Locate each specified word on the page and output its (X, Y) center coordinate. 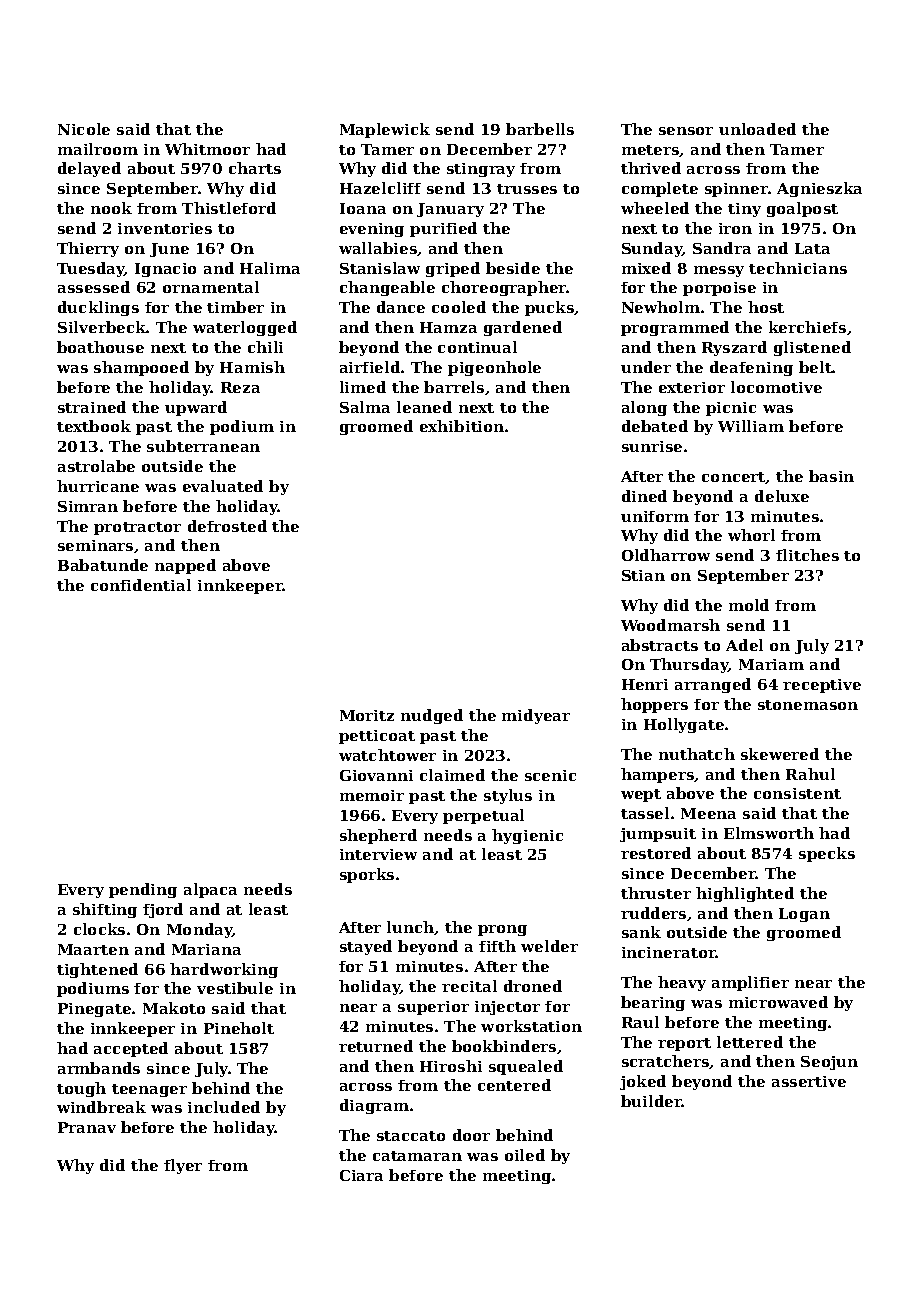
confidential (141, 585)
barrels (454, 387)
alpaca (210, 890)
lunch (411, 928)
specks (827, 854)
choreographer (504, 288)
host (766, 307)
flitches (807, 555)
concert (734, 478)
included (224, 1107)
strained (92, 407)
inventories (165, 228)
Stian (643, 575)
